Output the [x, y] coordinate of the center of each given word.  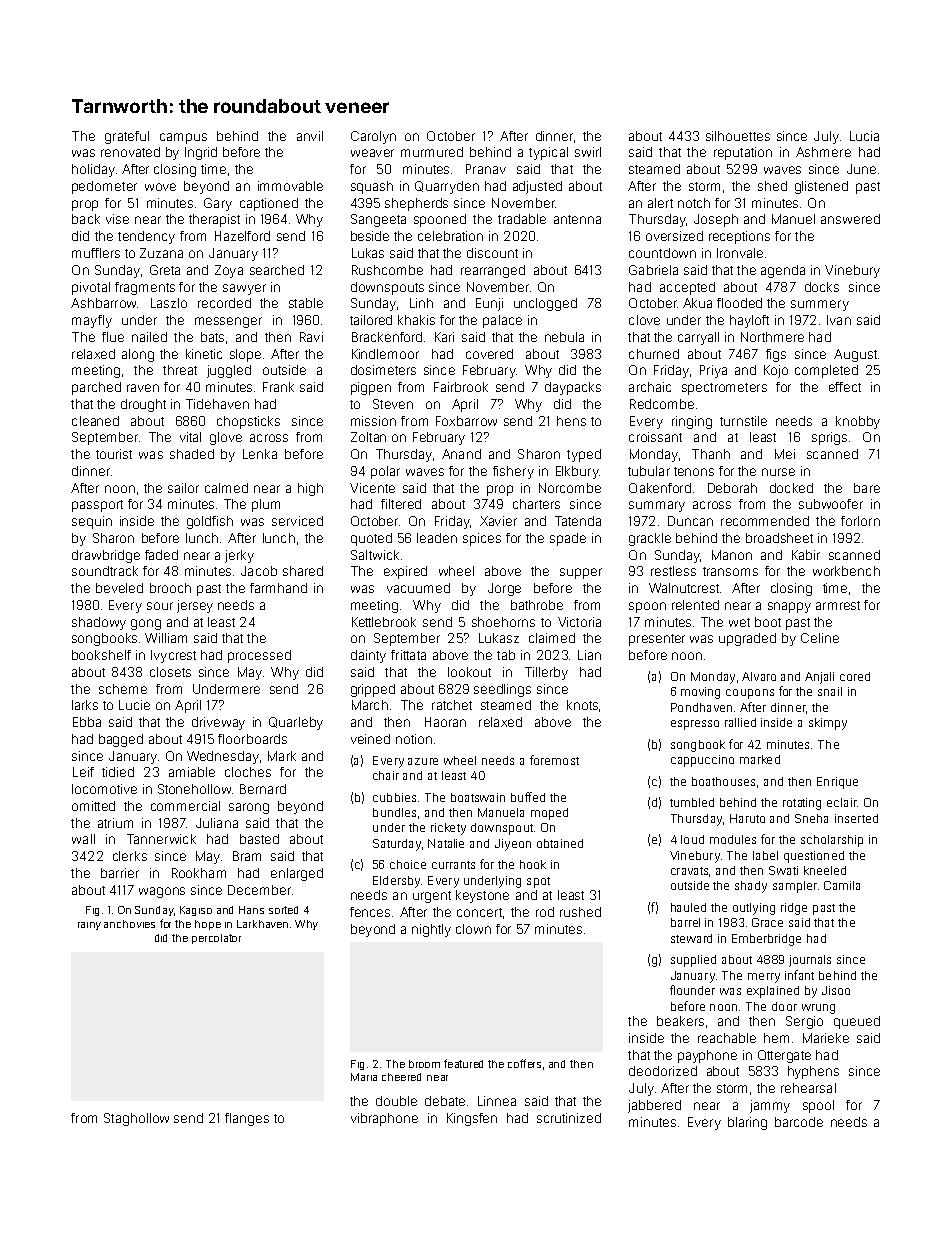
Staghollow [136, 1119]
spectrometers [724, 389]
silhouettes [738, 136]
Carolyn [373, 137]
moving [700, 693]
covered [489, 354]
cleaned [95, 421]
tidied [118, 772]
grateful [127, 137]
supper [581, 573]
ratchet [452, 705]
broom [424, 1064]
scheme [123, 689]
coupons [750, 694]
